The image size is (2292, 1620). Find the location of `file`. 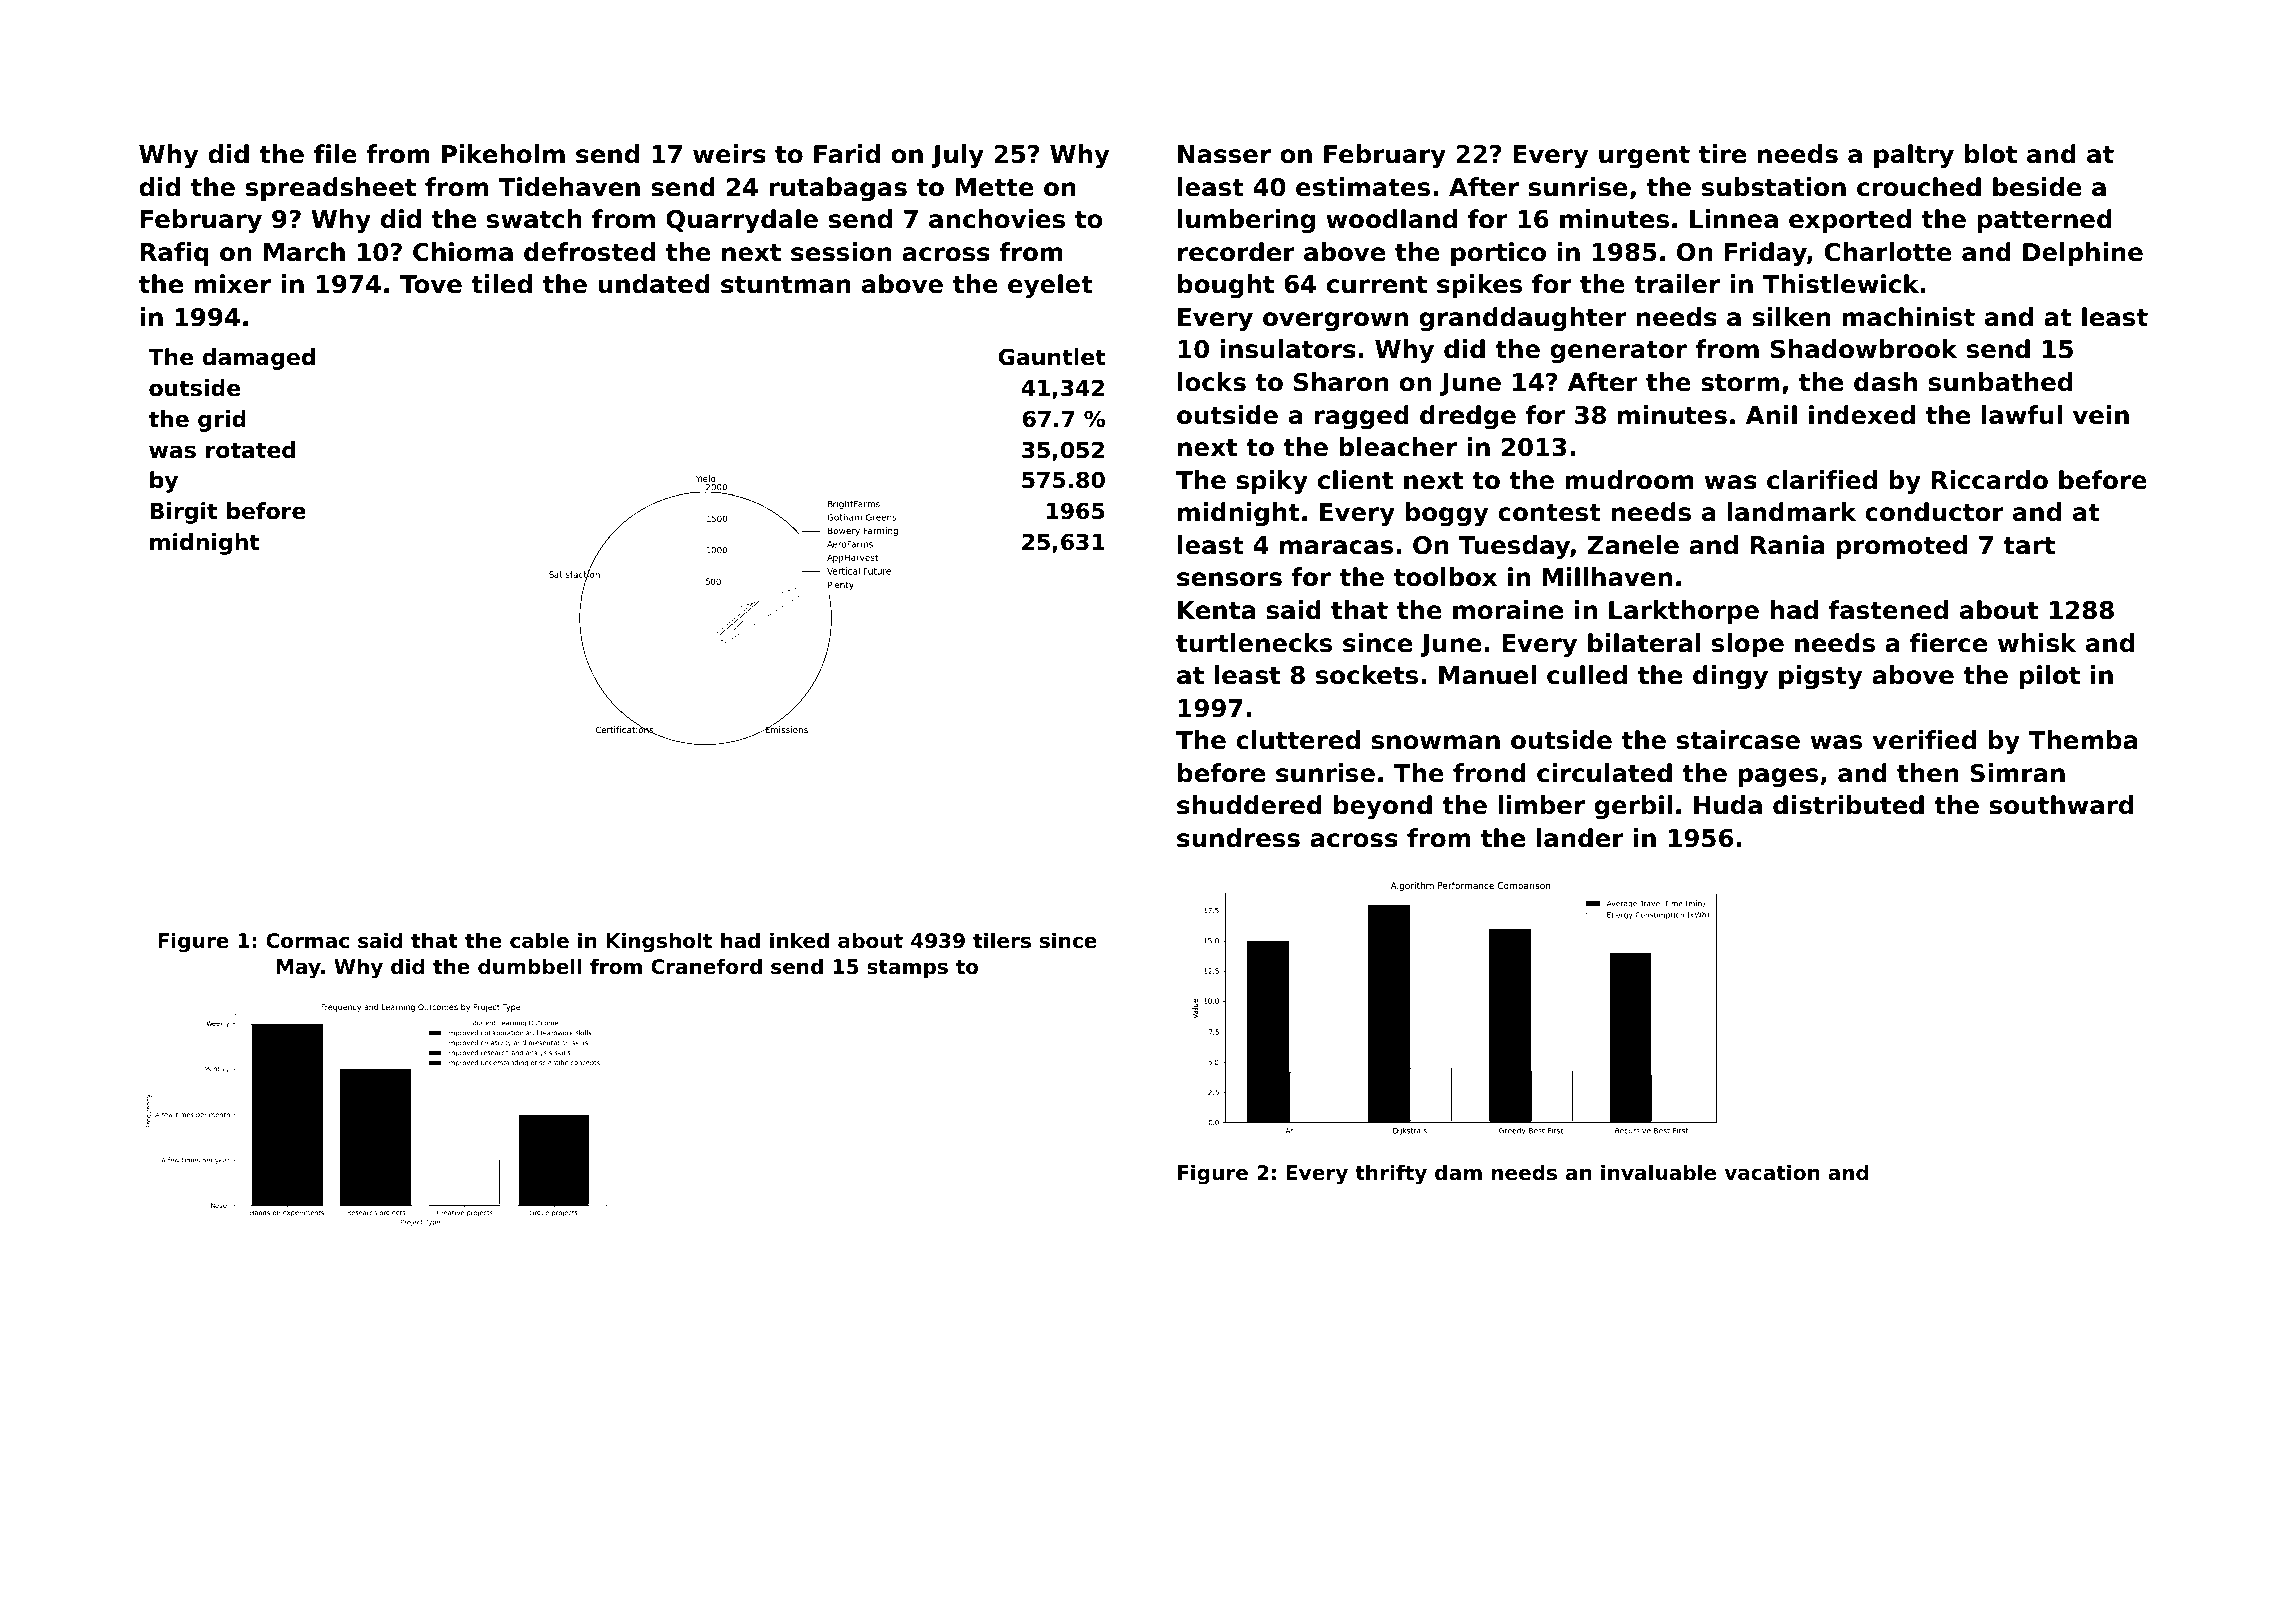

file is located at coordinates (335, 154).
